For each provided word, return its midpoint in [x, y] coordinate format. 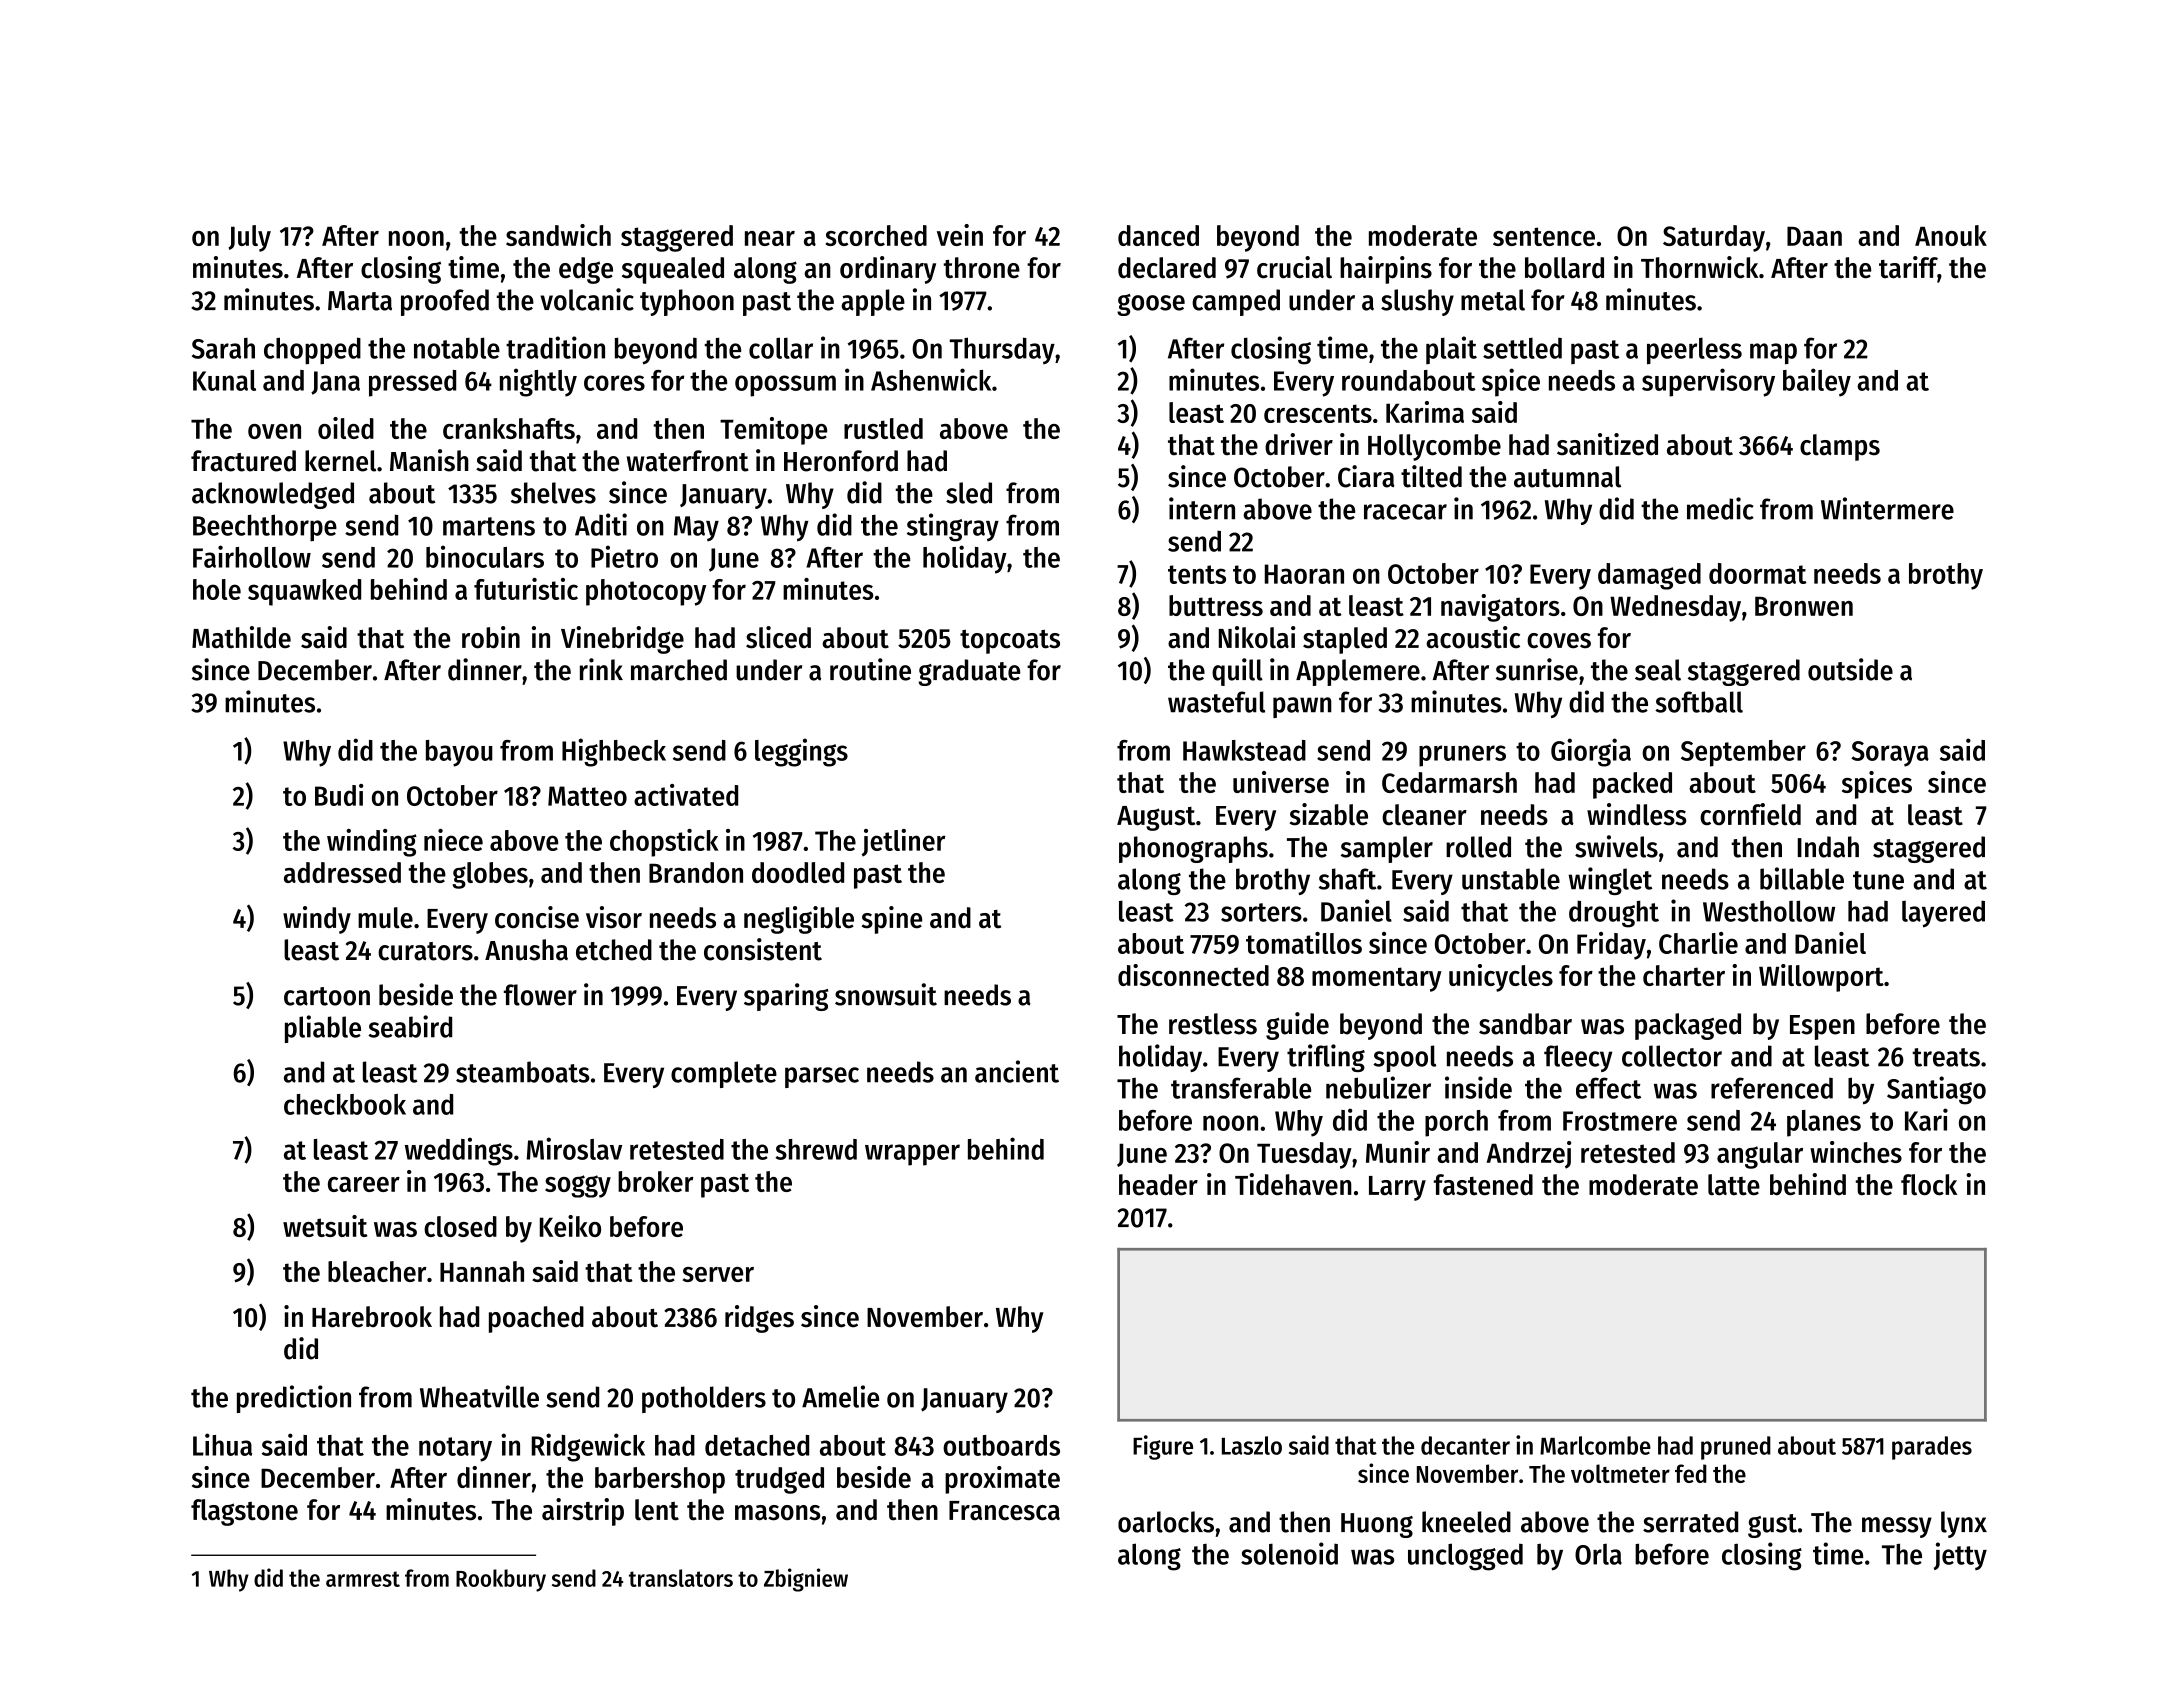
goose [1151, 305]
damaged [1649, 576]
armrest [363, 1579]
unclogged [1465, 1557]
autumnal [1567, 477]
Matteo [587, 796]
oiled [346, 428]
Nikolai [1257, 637]
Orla [1598, 1554]
